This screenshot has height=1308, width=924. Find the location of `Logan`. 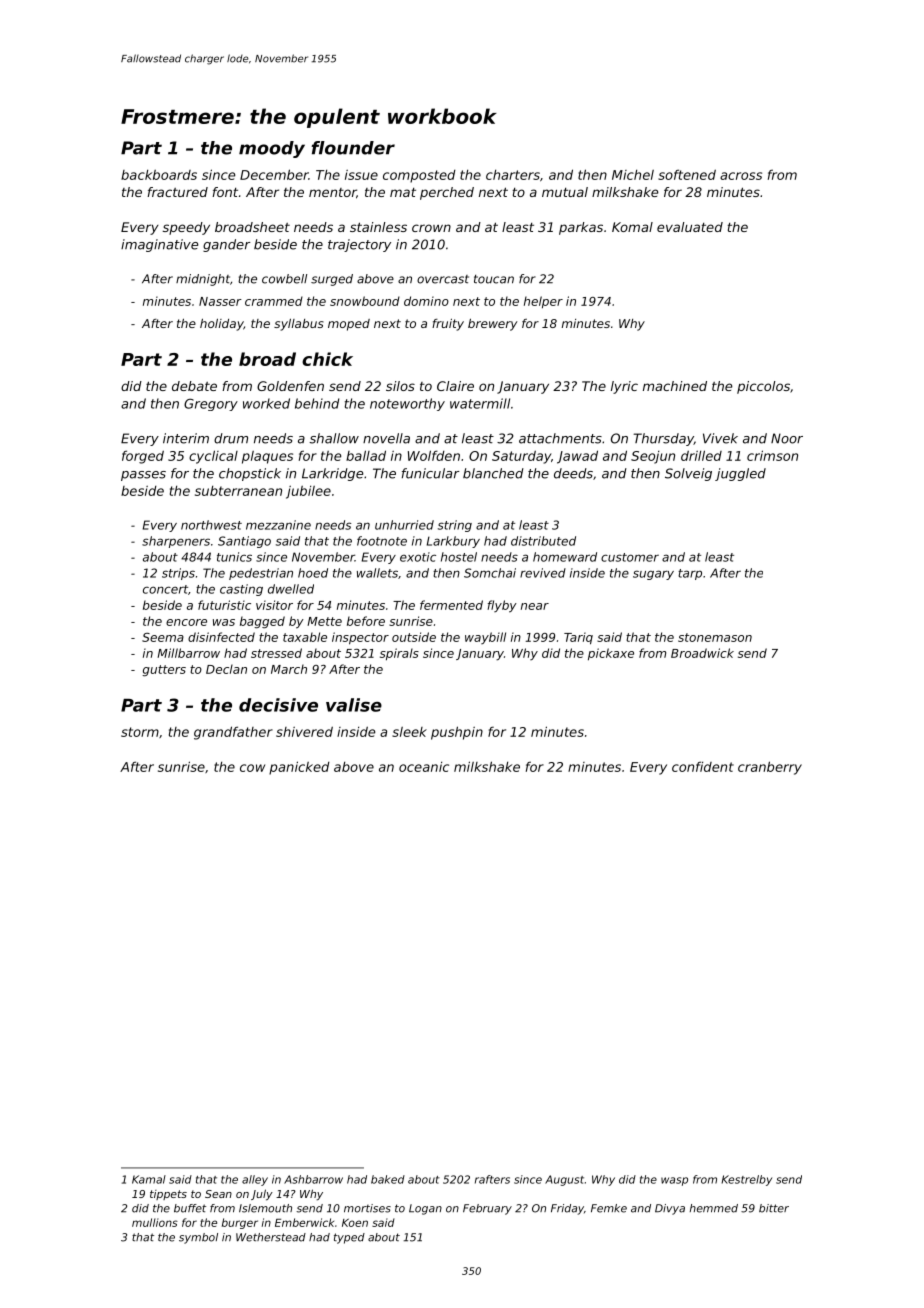

Logan is located at coordinates (425, 1209).
